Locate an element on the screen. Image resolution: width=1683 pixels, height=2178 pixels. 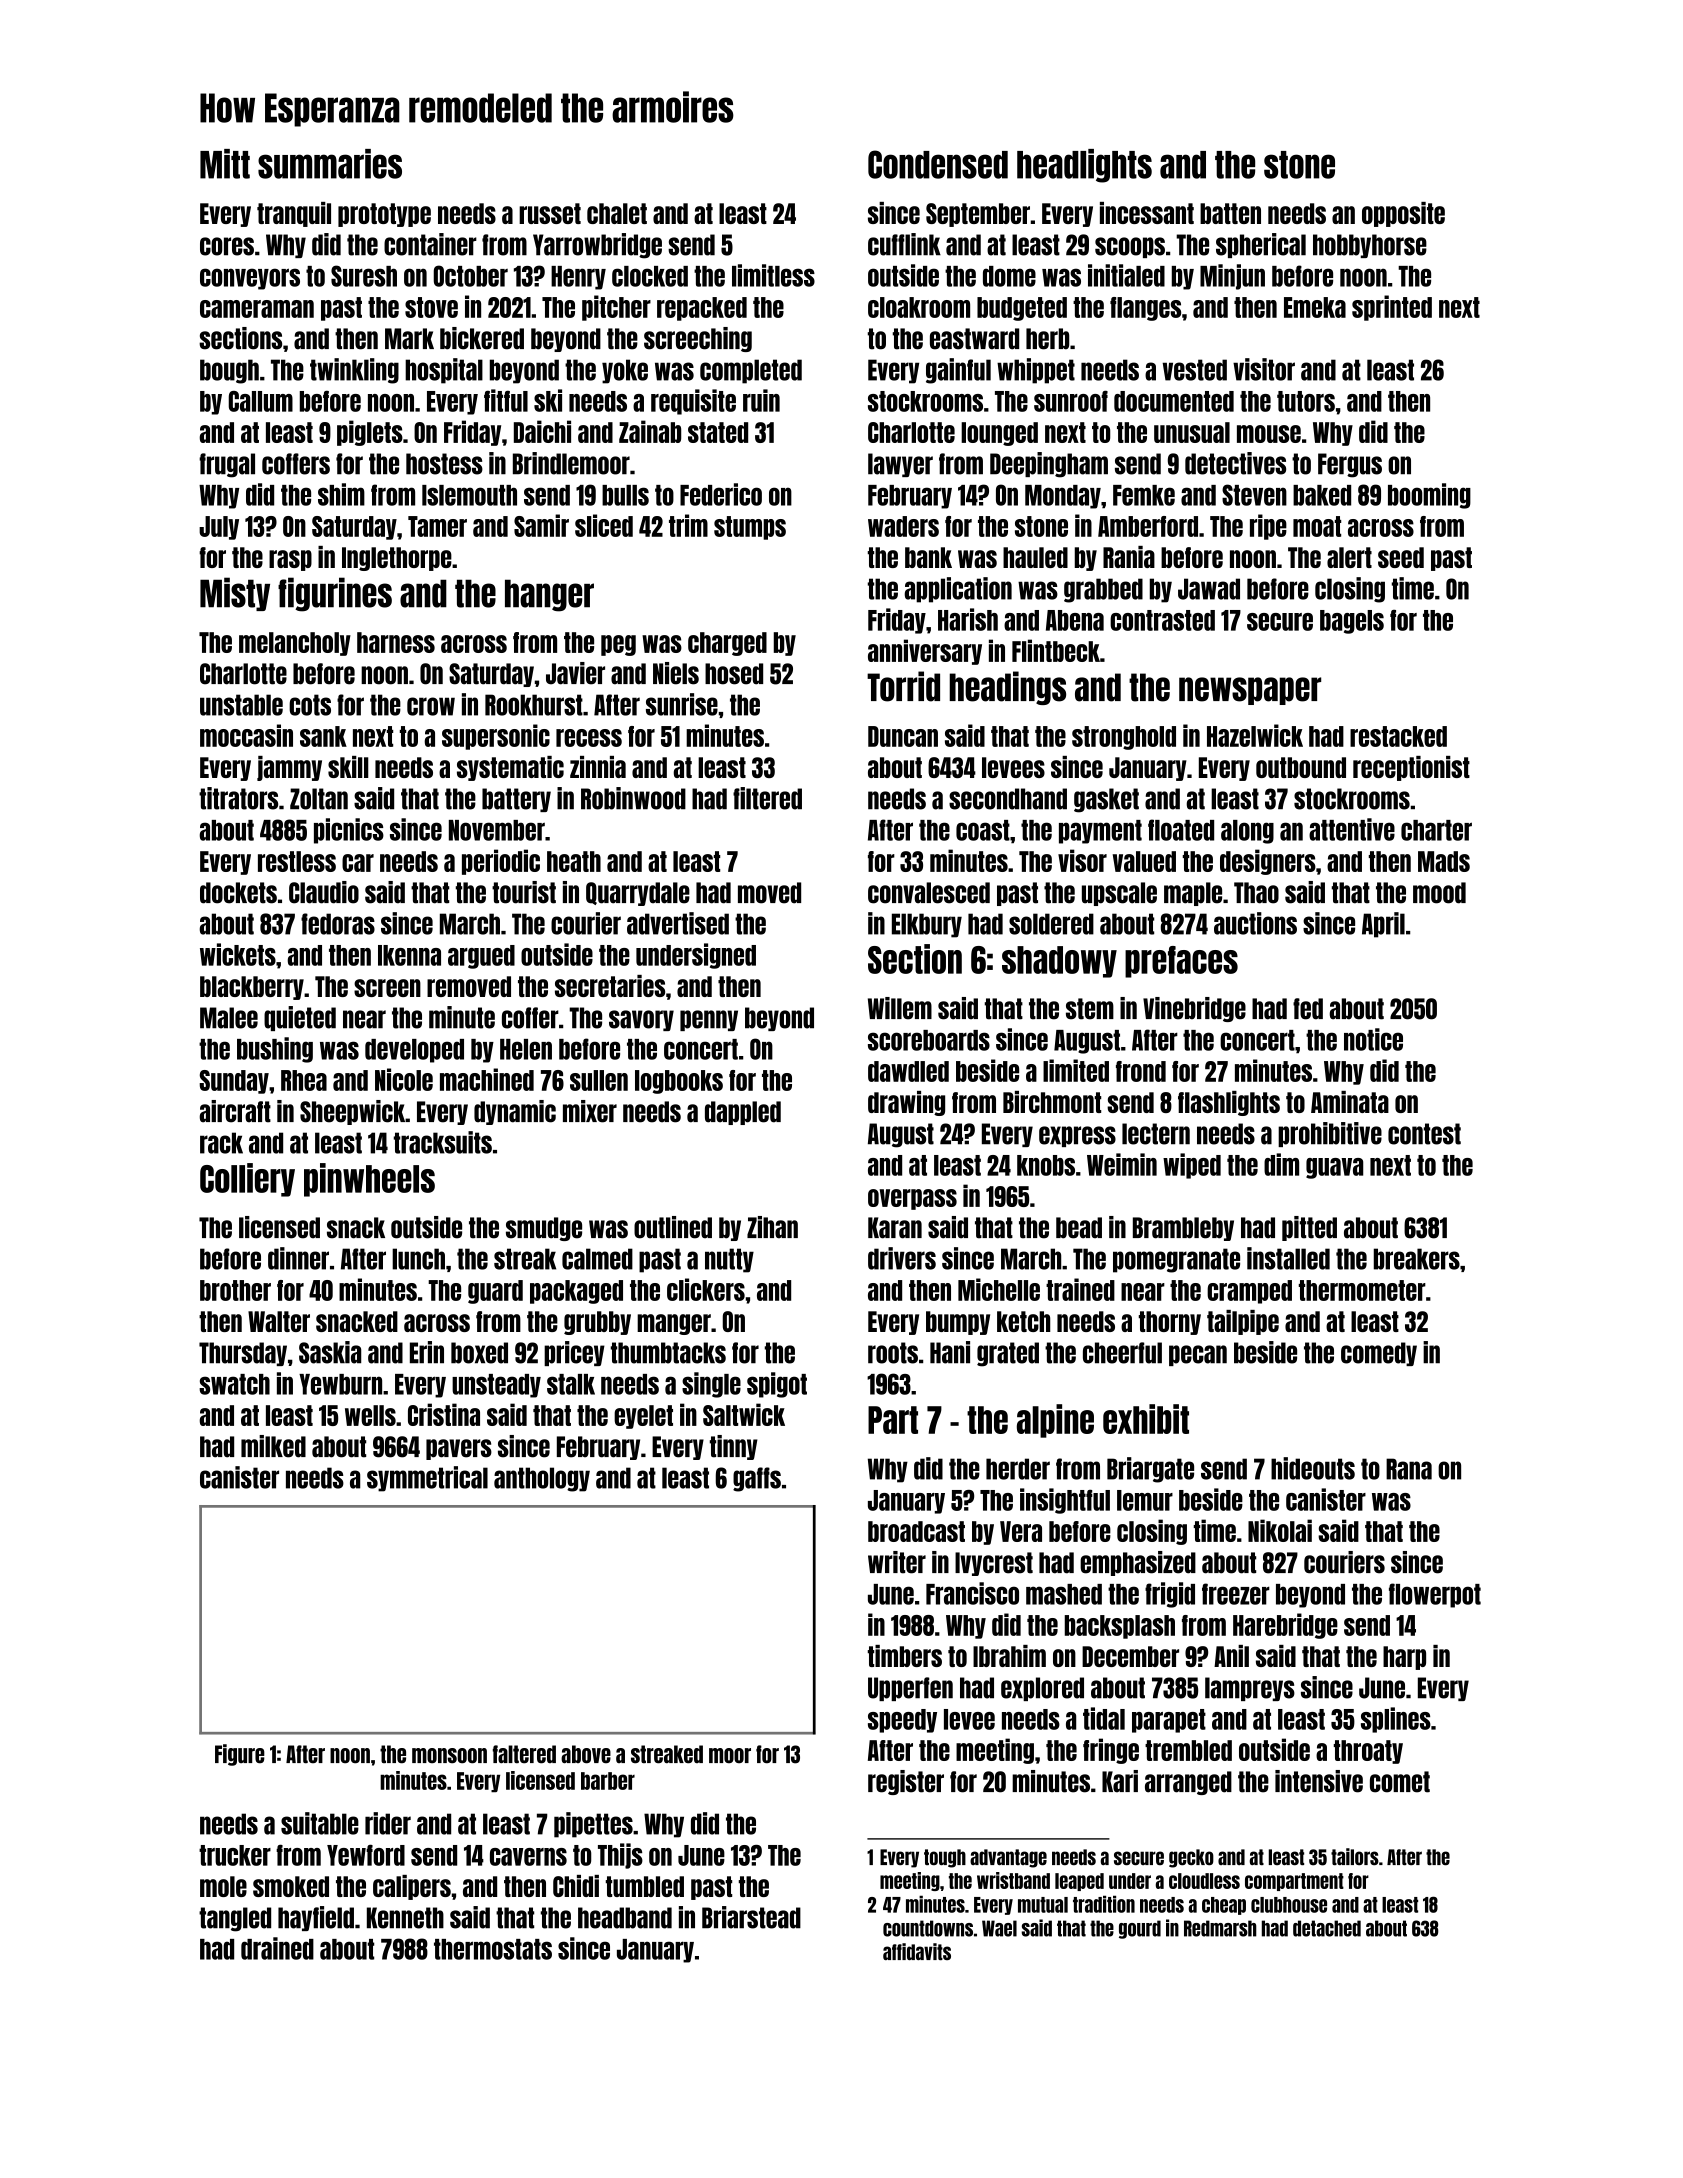
ripe is located at coordinates (1268, 527).
